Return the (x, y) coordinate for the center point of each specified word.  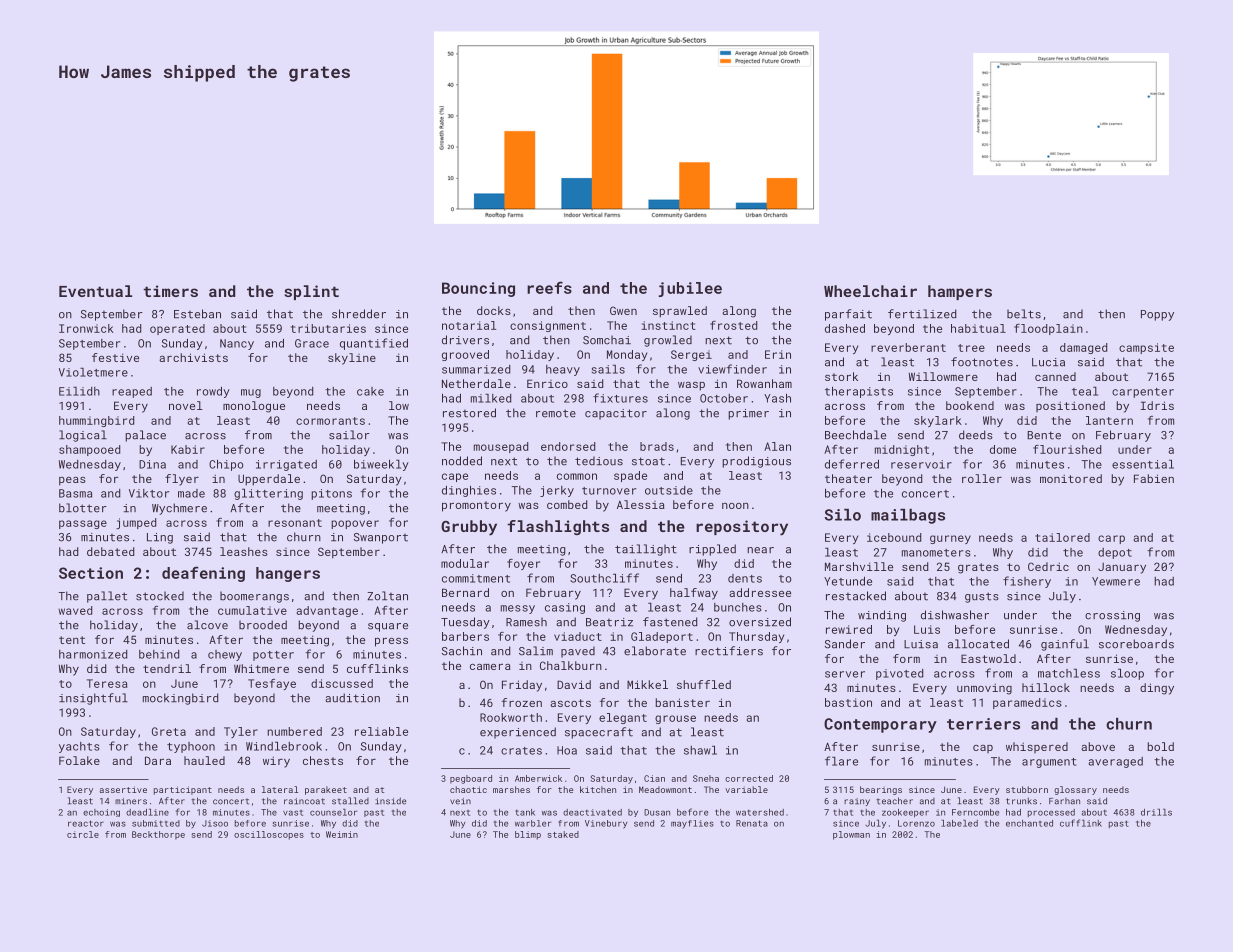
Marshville (859, 566)
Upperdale (269, 480)
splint (311, 292)
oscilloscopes (269, 835)
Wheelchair (870, 291)
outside (669, 490)
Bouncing (478, 289)
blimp (528, 835)
